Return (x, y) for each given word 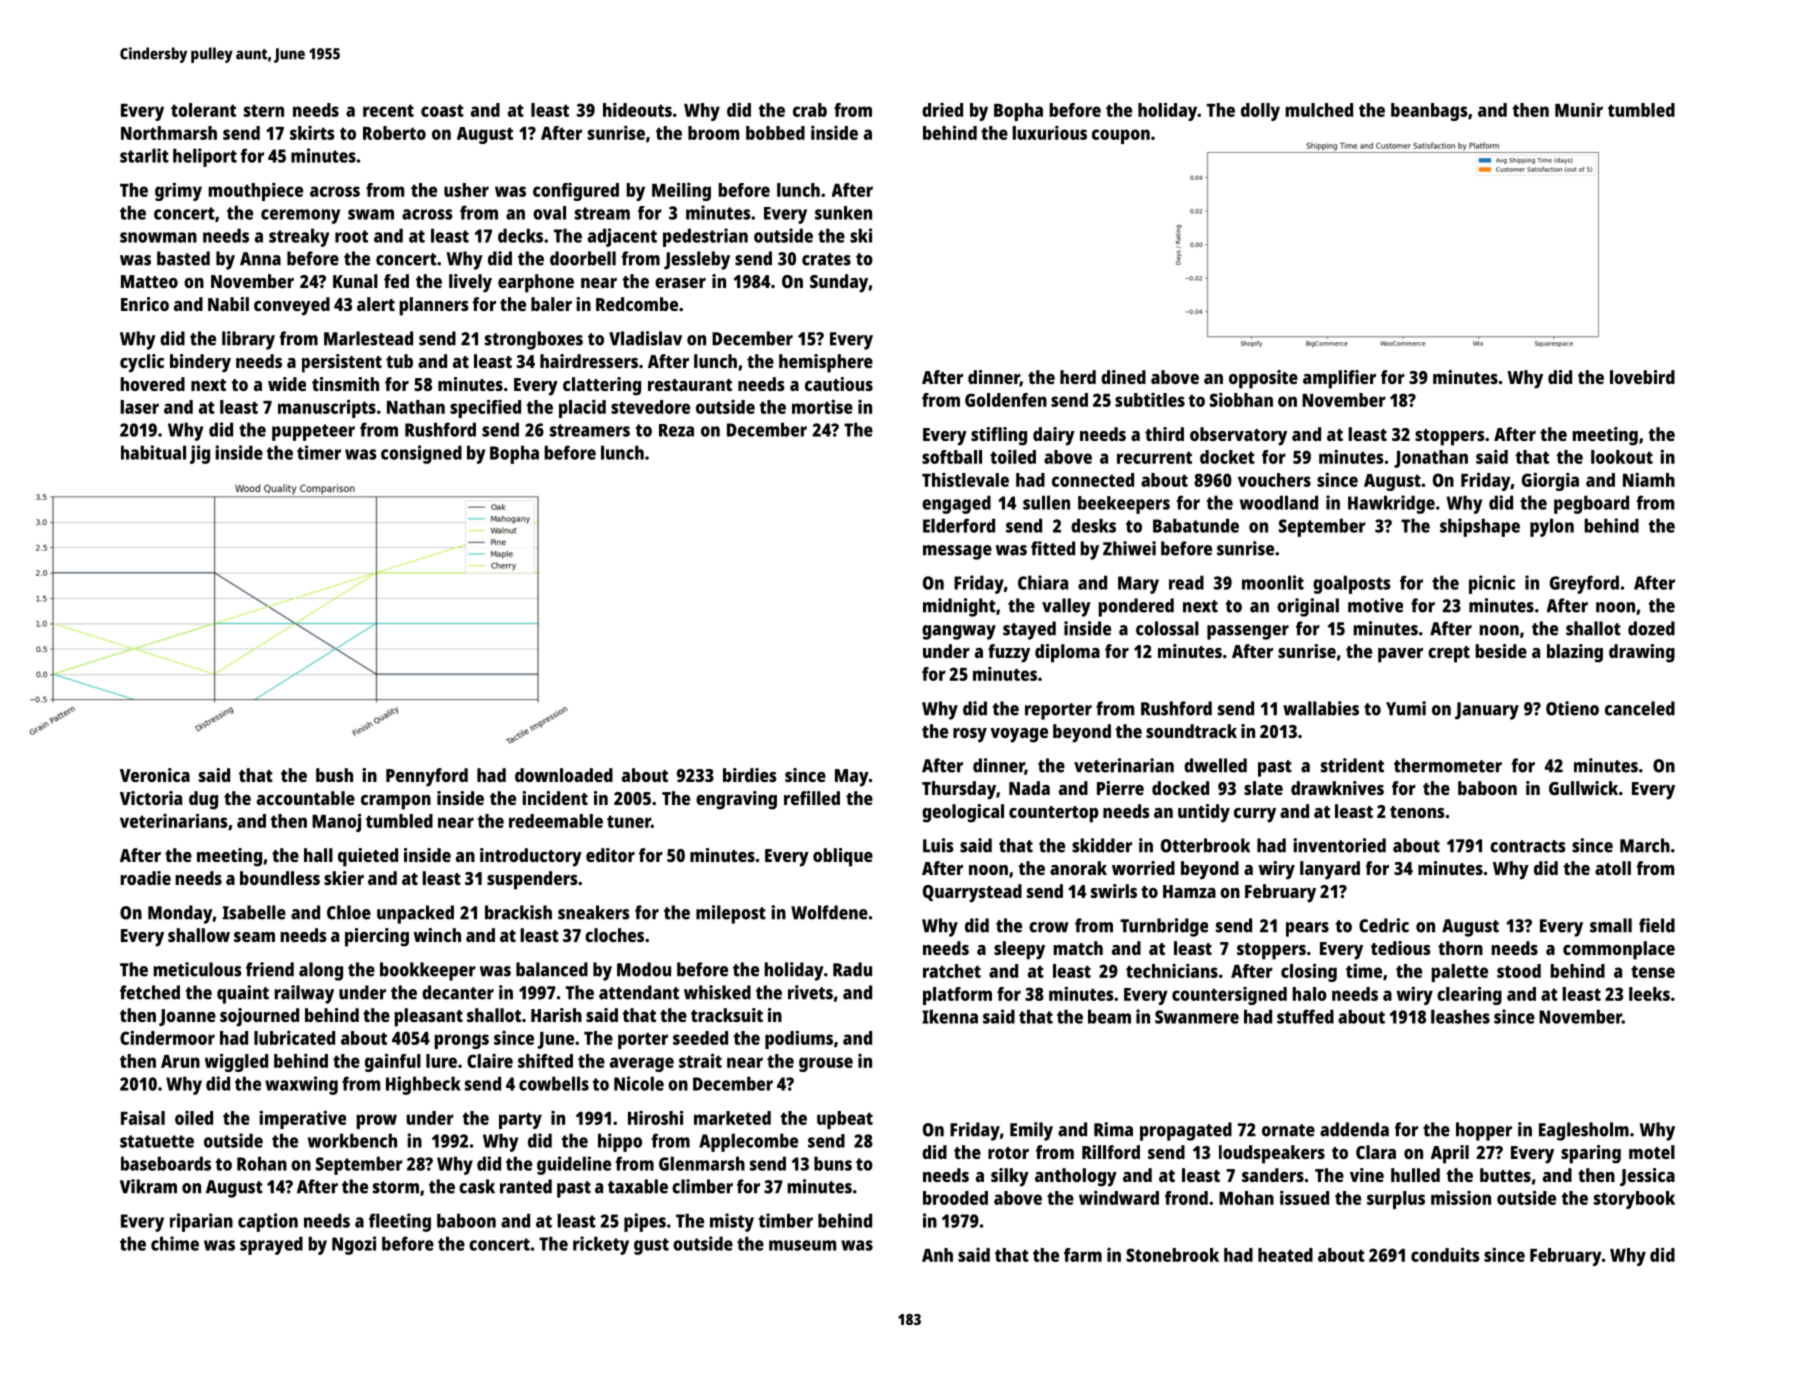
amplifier (1339, 379)
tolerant (203, 110)
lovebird (1642, 377)
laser (139, 407)
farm (1083, 1255)
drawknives (1337, 788)
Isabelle (254, 912)
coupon (1121, 136)
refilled (812, 798)
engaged (956, 504)
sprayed (271, 1245)
